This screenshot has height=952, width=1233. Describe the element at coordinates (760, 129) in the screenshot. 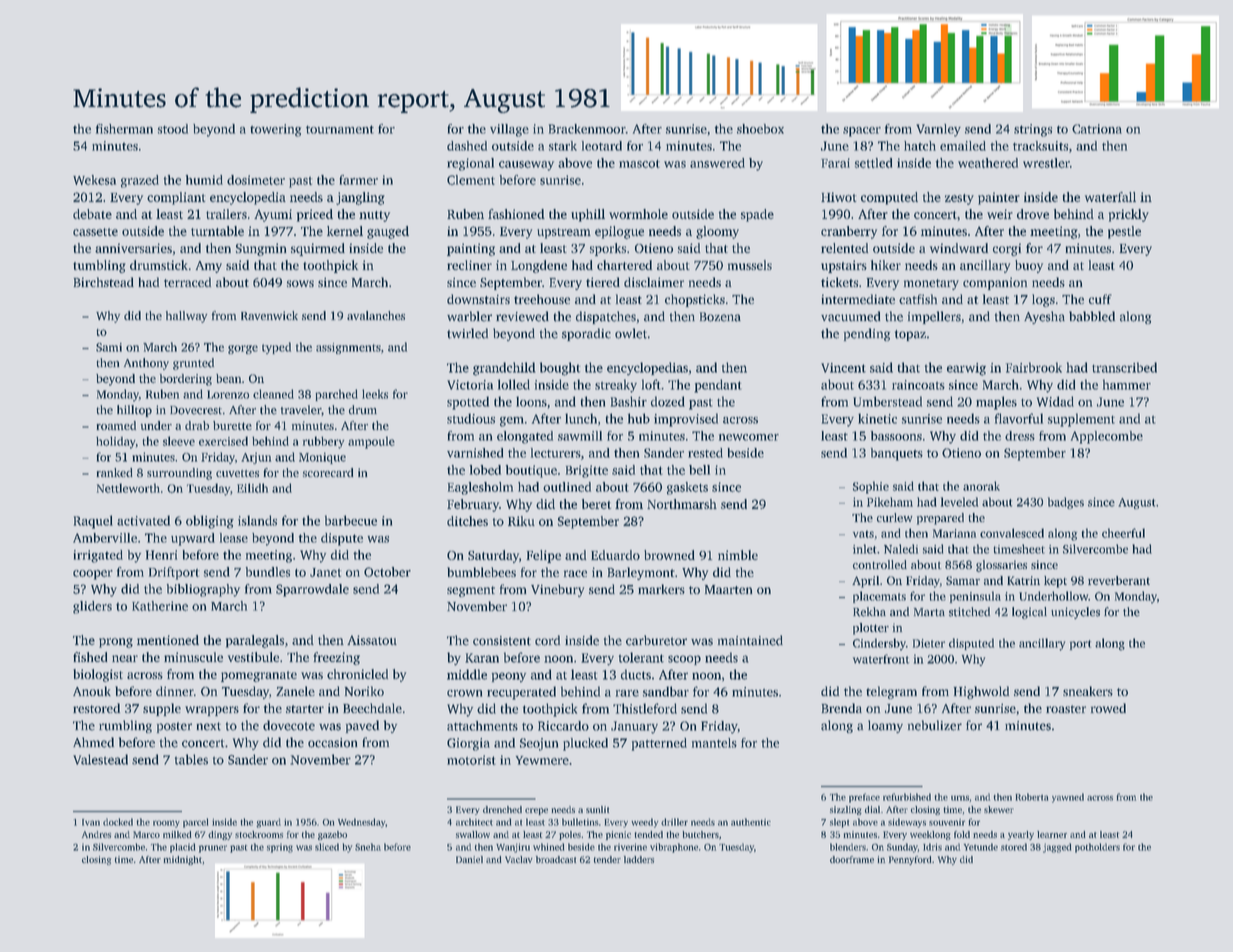

I see `shoebox` at that location.
